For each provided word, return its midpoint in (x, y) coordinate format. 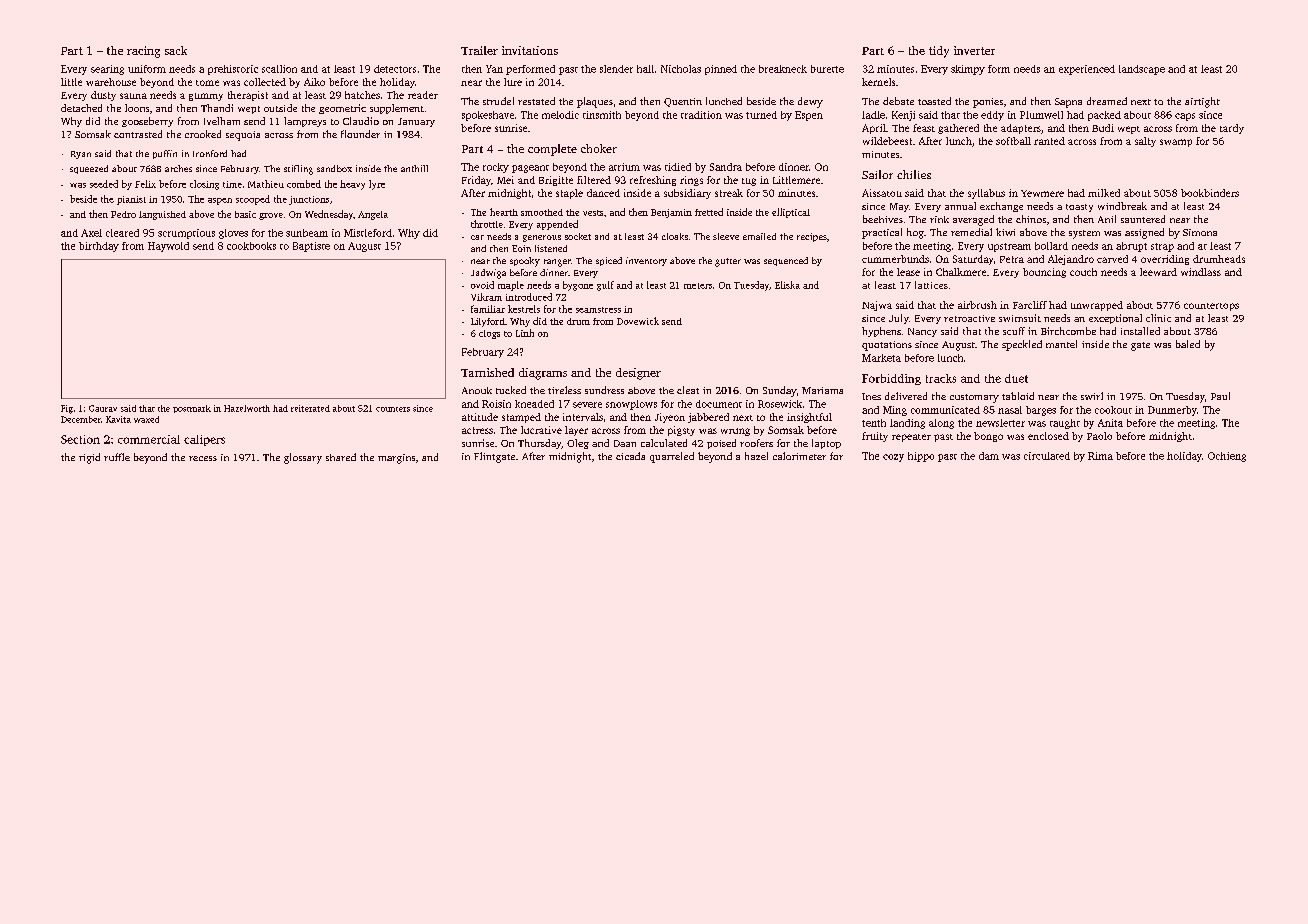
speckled (1022, 345)
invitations (530, 50)
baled (1188, 344)
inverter (974, 50)
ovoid (482, 285)
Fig (67, 409)
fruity (875, 437)
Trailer (479, 50)
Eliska (787, 285)
